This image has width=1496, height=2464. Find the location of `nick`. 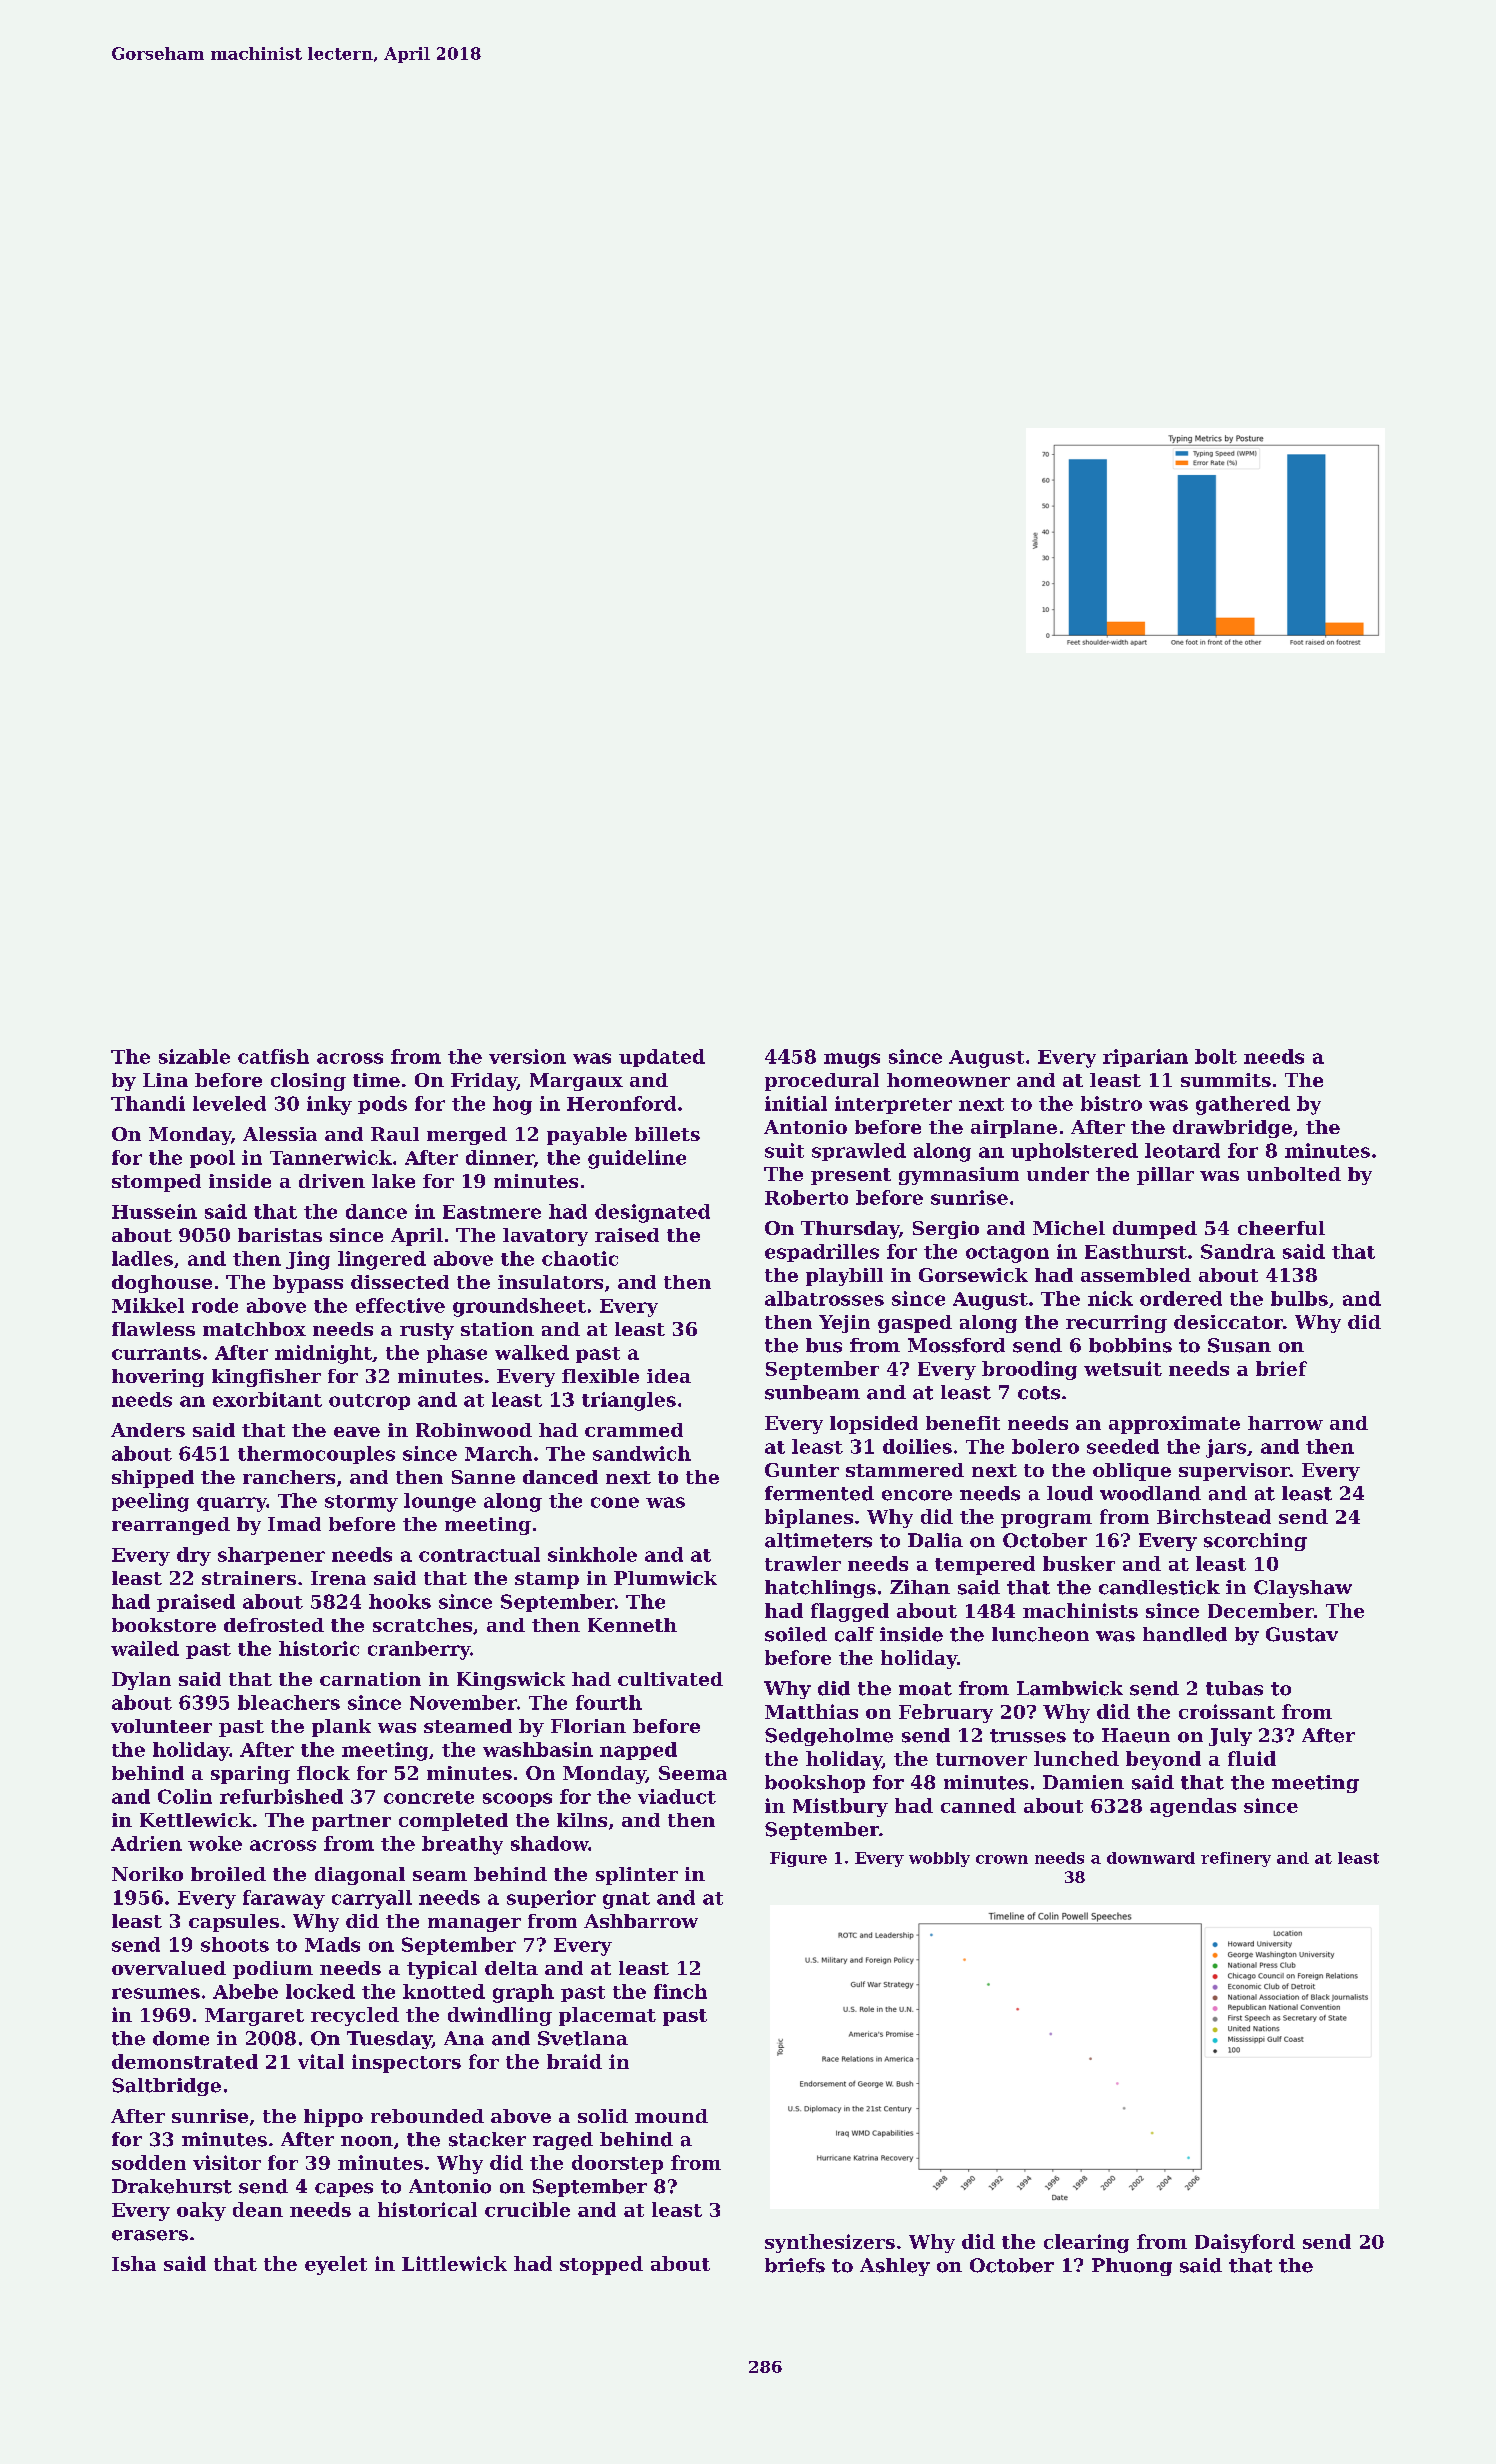

nick is located at coordinates (1110, 1298).
